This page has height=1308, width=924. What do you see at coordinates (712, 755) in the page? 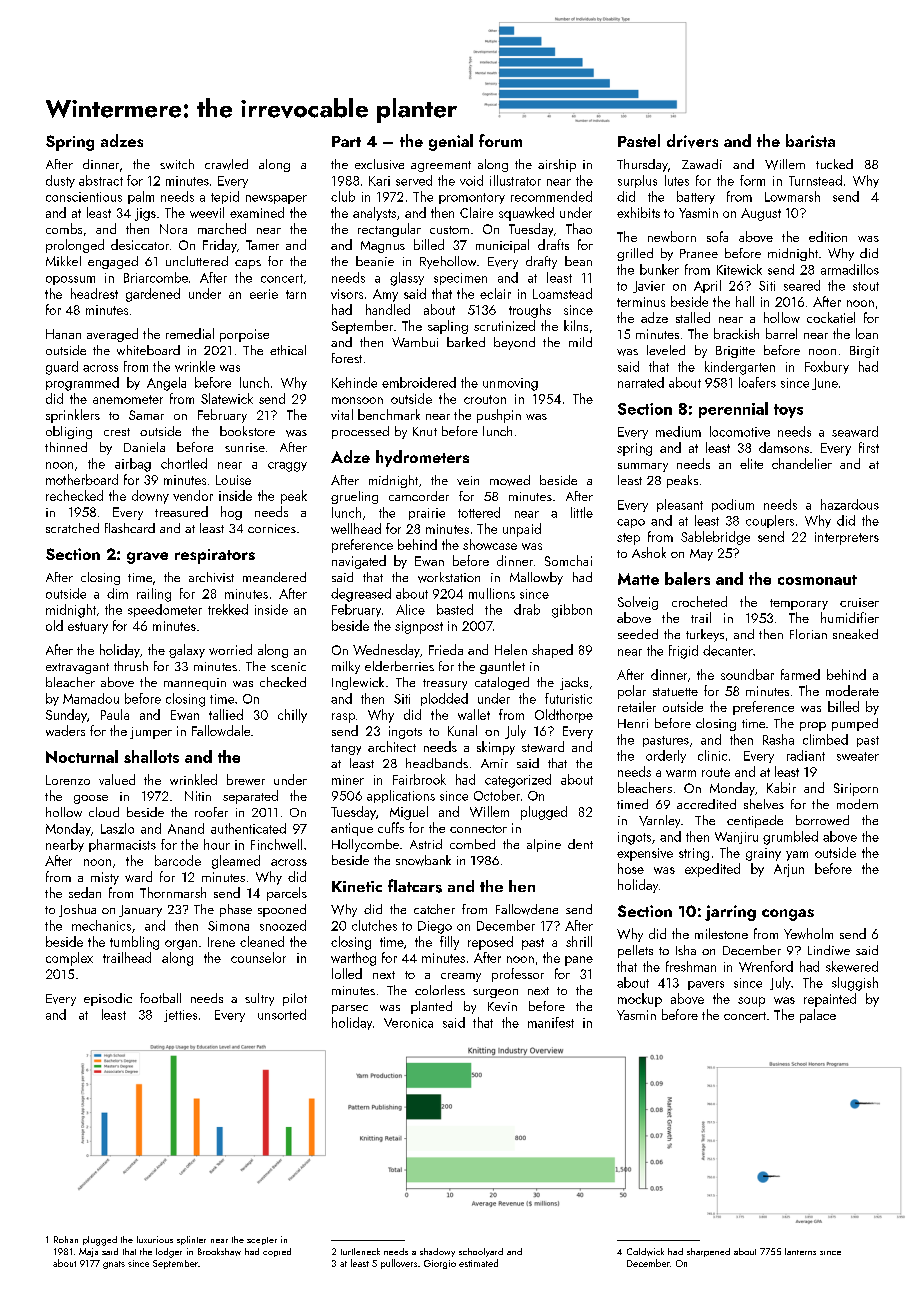
I see `clinic` at bounding box center [712, 755].
